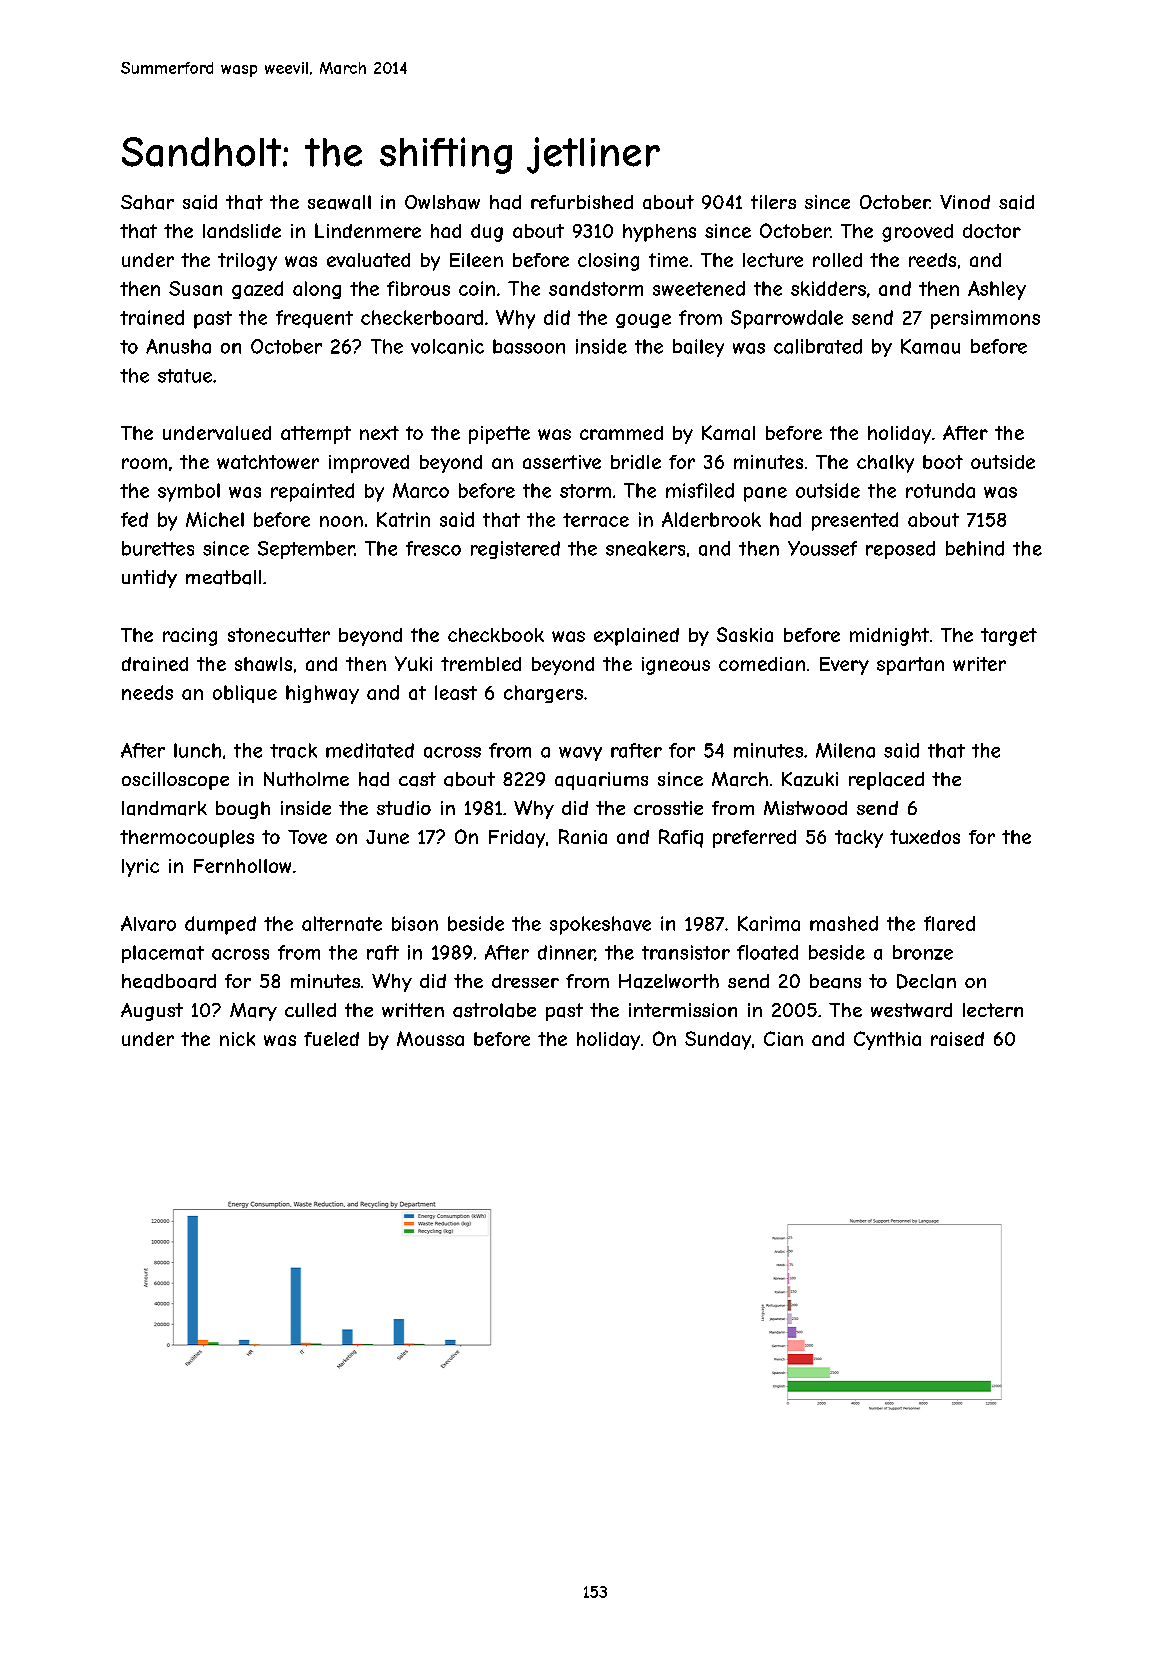 The height and width of the page is (1654, 1165). Describe the element at coordinates (279, 635) in the page. I see `stonecutter` at that location.
